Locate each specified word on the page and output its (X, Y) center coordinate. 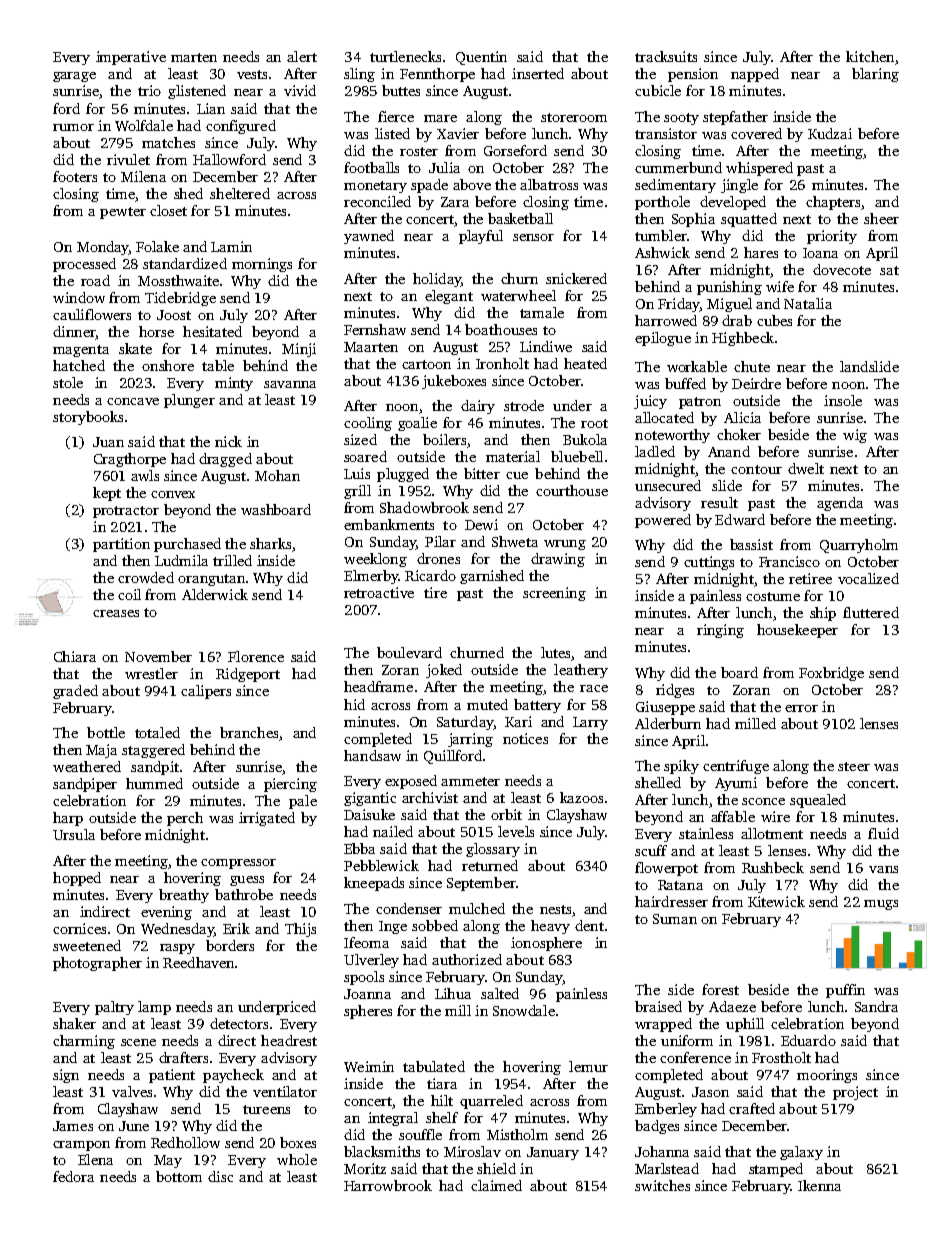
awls (145, 475)
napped (755, 75)
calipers (206, 692)
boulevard (409, 652)
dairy (478, 407)
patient (172, 1076)
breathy (184, 896)
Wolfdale (144, 125)
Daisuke (369, 814)
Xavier (458, 133)
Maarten (371, 347)
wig (855, 436)
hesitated (212, 331)
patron (700, 403)
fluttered (871, 612)
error (801, 708)
